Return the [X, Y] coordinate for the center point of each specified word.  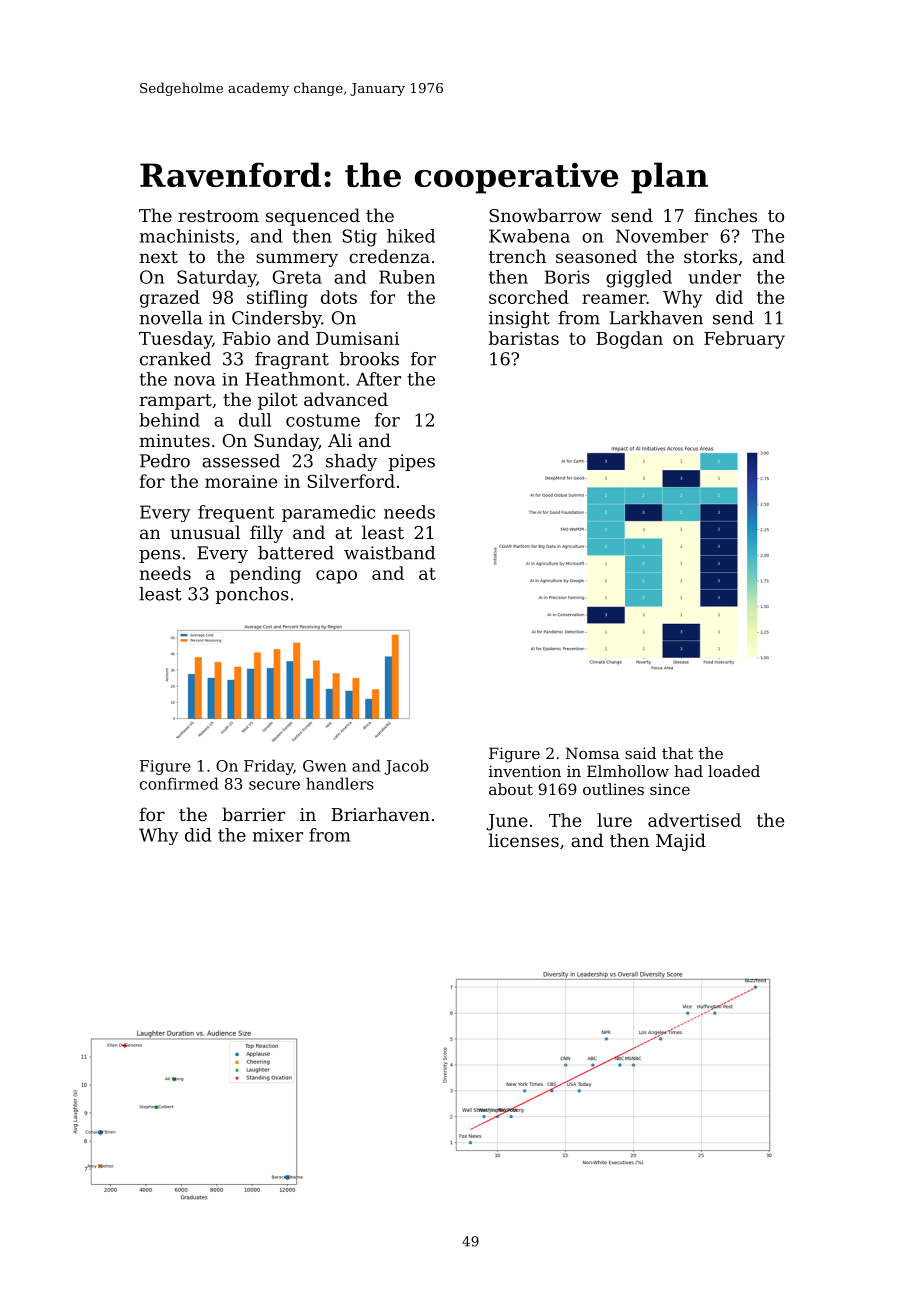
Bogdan [629, 340]
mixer [278, 835]
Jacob [406, 767]
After [378, 379]
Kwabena [529, 236]
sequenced [313, 217]
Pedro [165, 461]
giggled [639, 279]
